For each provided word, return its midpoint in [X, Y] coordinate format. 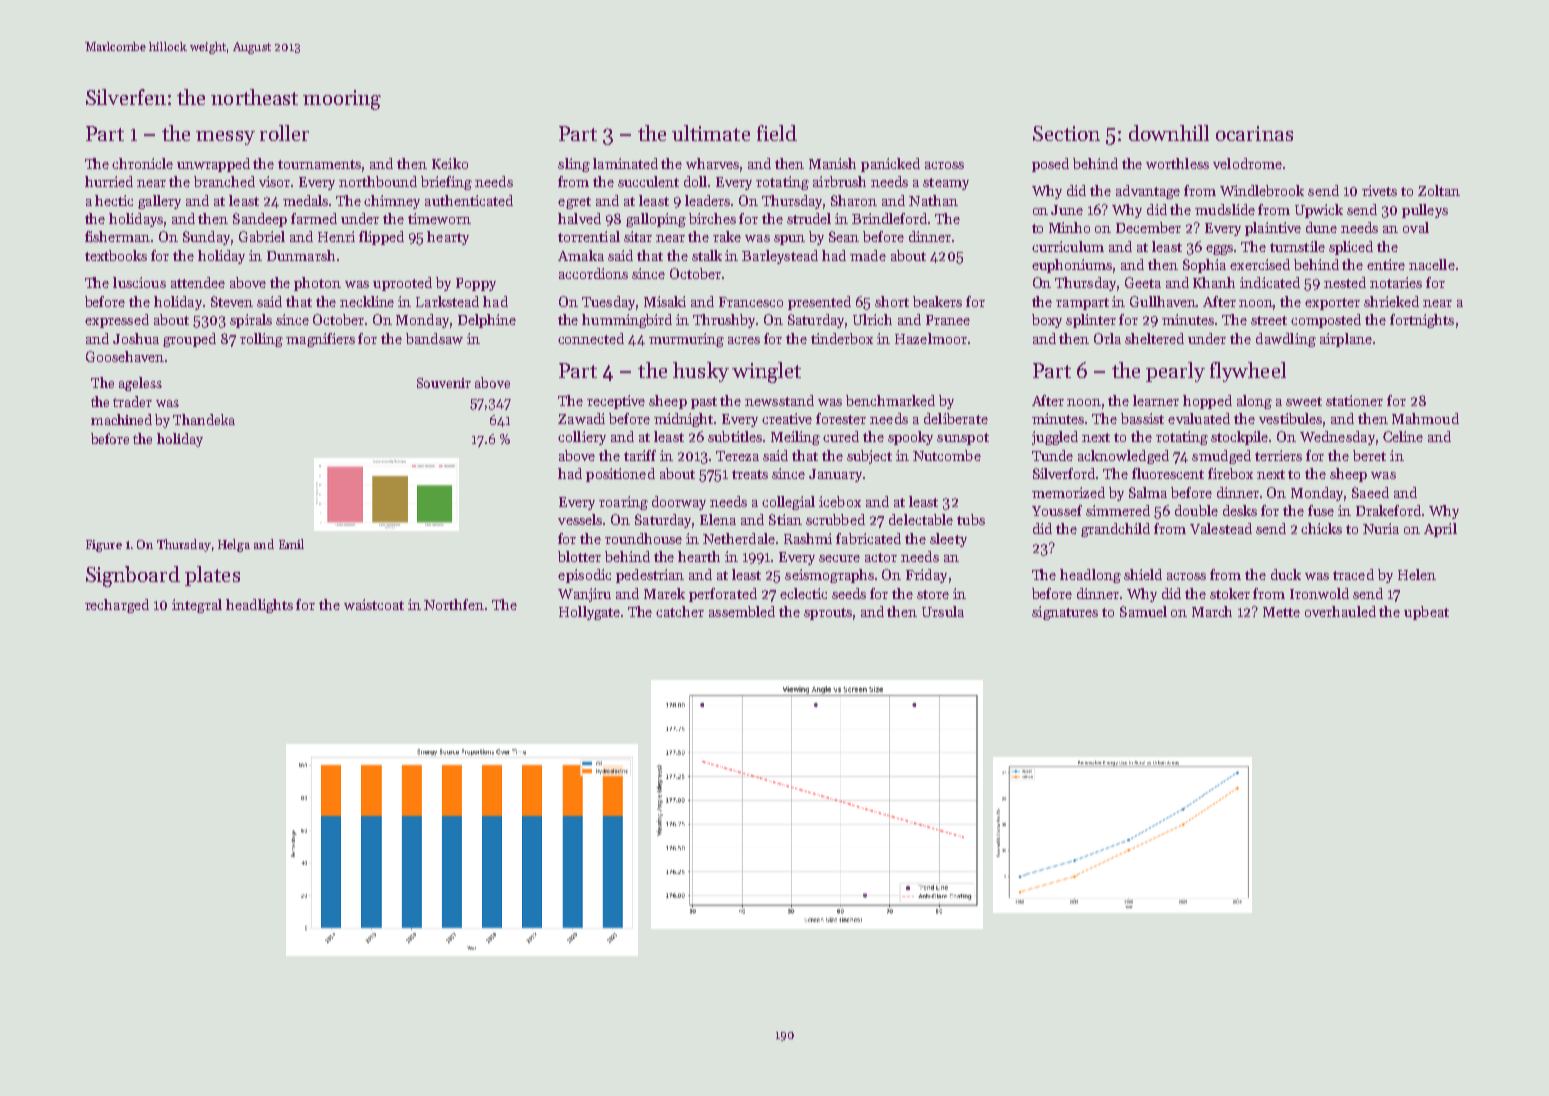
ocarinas [1254, 133]
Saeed [1370, 492]
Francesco [751, 302]
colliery [582, 438]
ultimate [711, 133]
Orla [1107, 338]
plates [212, 576]
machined [121, 419]
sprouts [828, 614]
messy [225, 138]
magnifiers [320, 340]
